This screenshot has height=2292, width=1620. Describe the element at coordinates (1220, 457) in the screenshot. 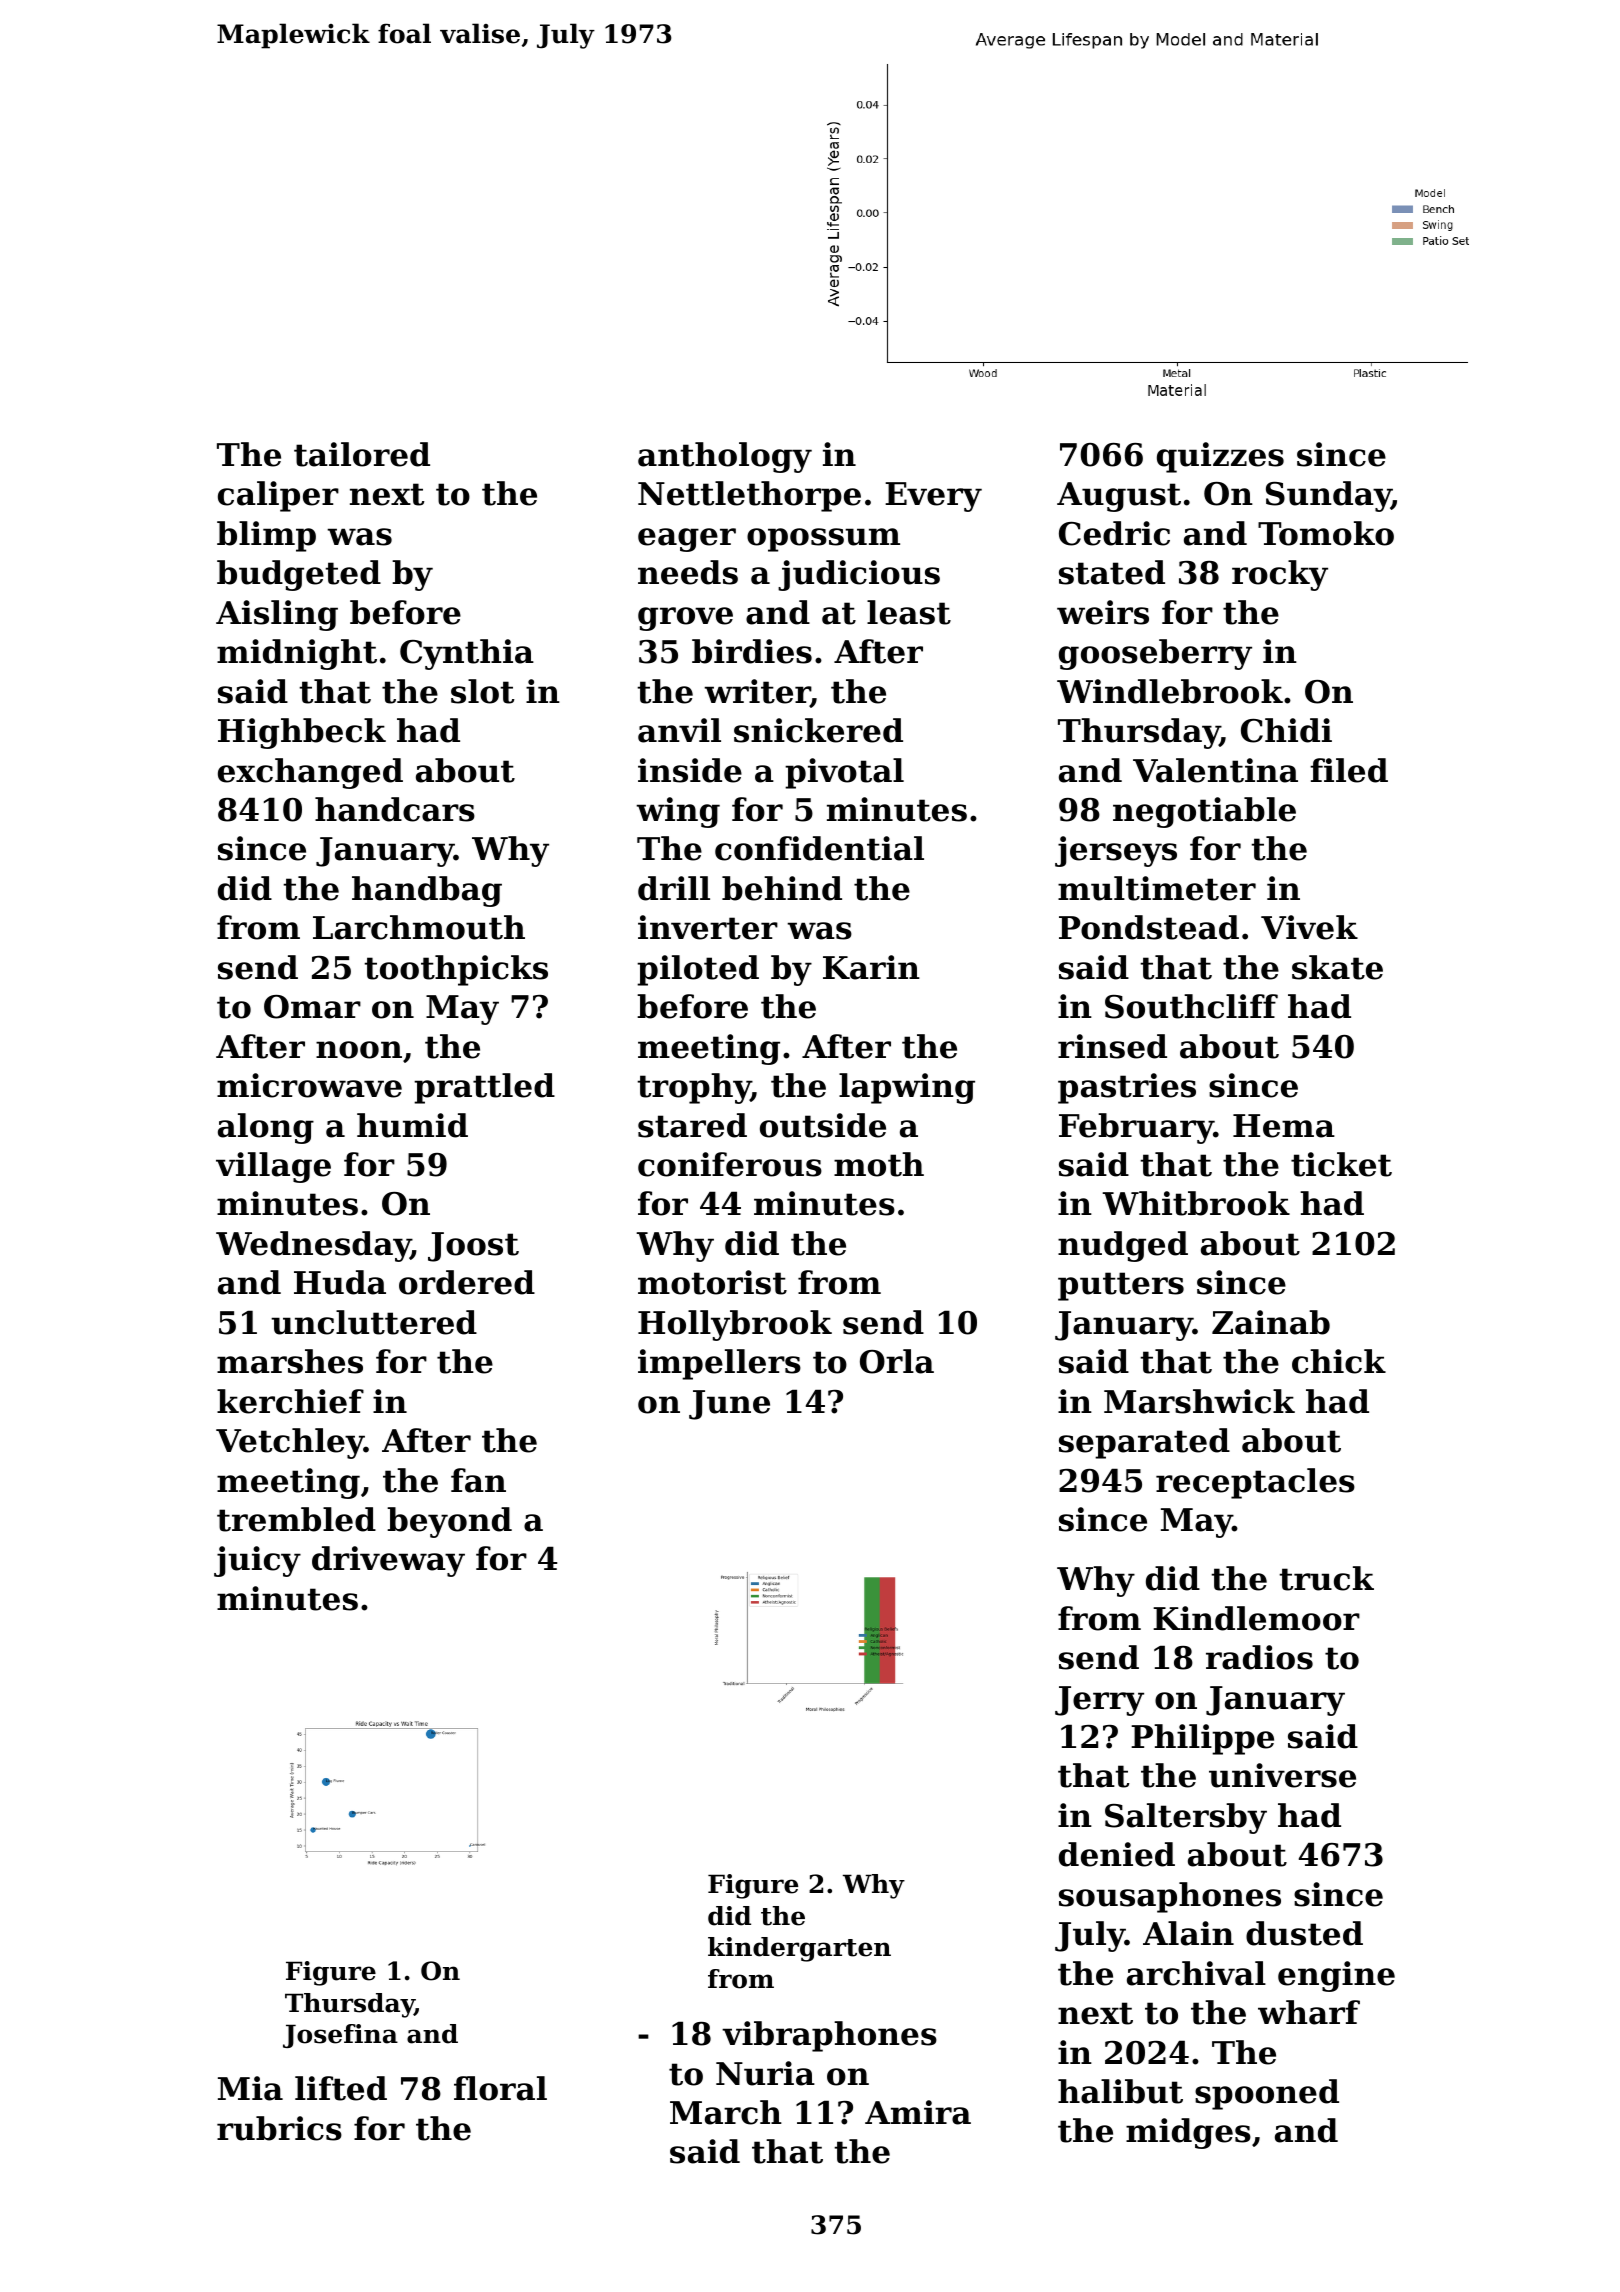

I see `quizzes` at that location.
